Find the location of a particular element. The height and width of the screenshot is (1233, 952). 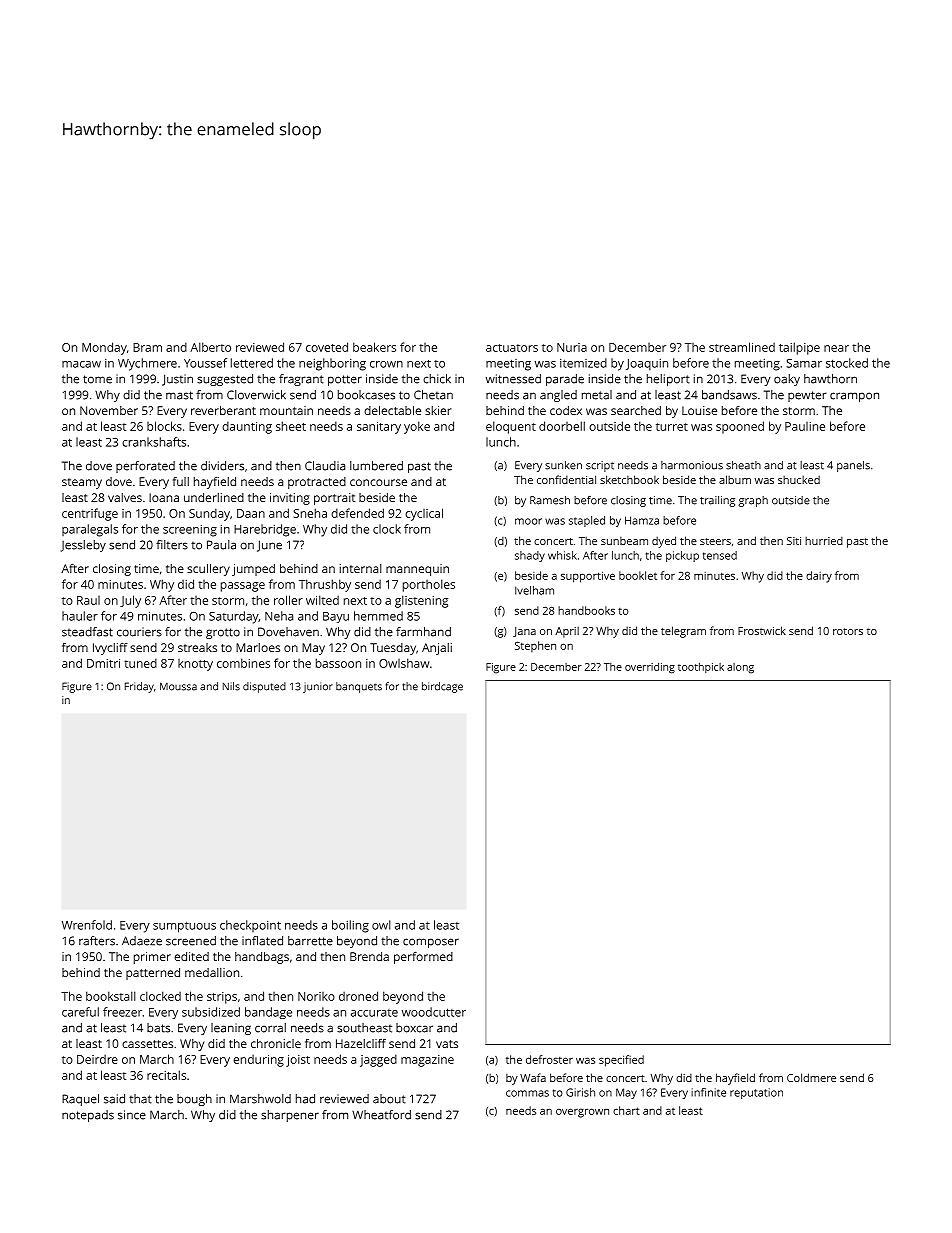

banquets is located at coordinates (359, 687).
